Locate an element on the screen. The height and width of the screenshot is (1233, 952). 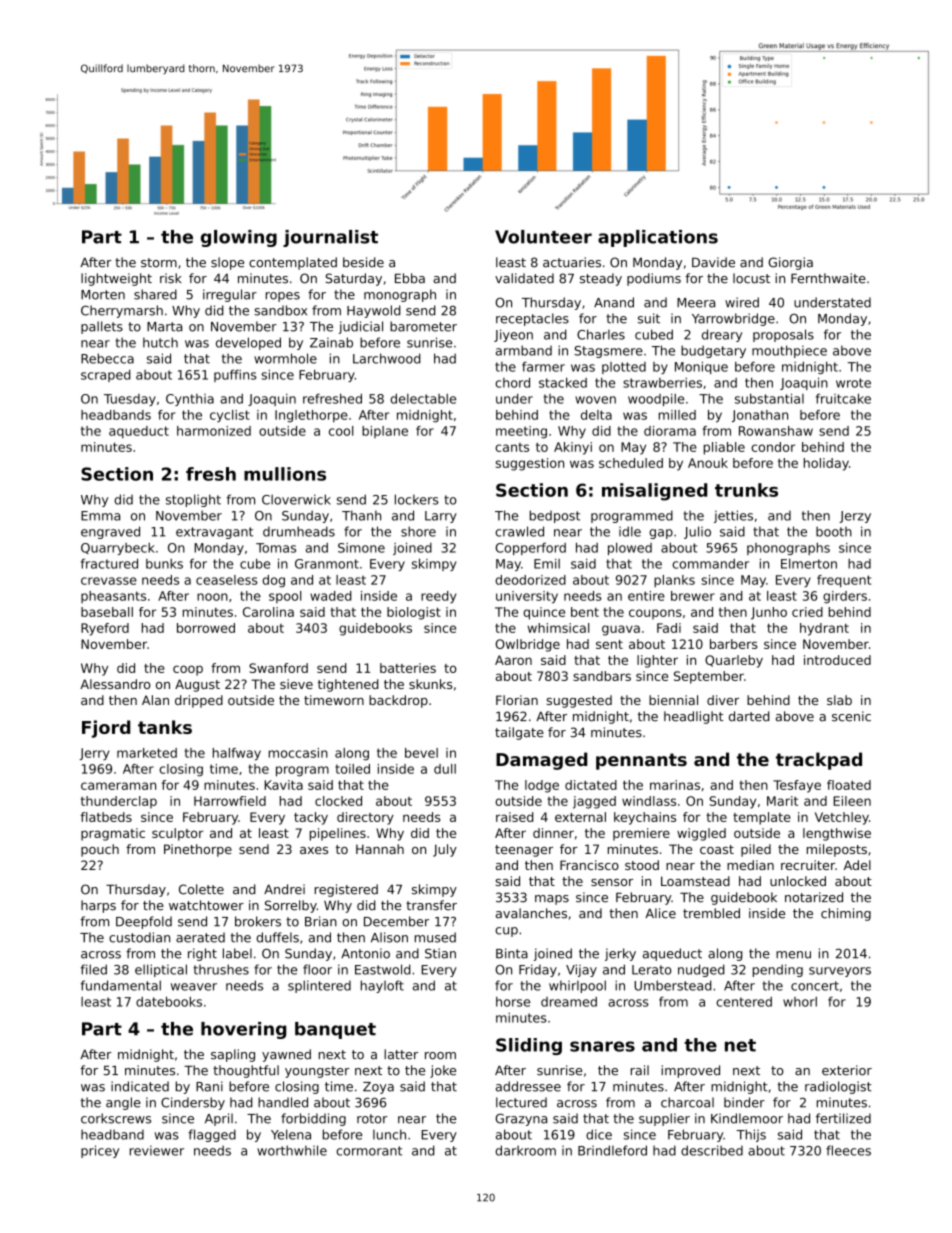
receptacles is located at coordinates (532, 319).
